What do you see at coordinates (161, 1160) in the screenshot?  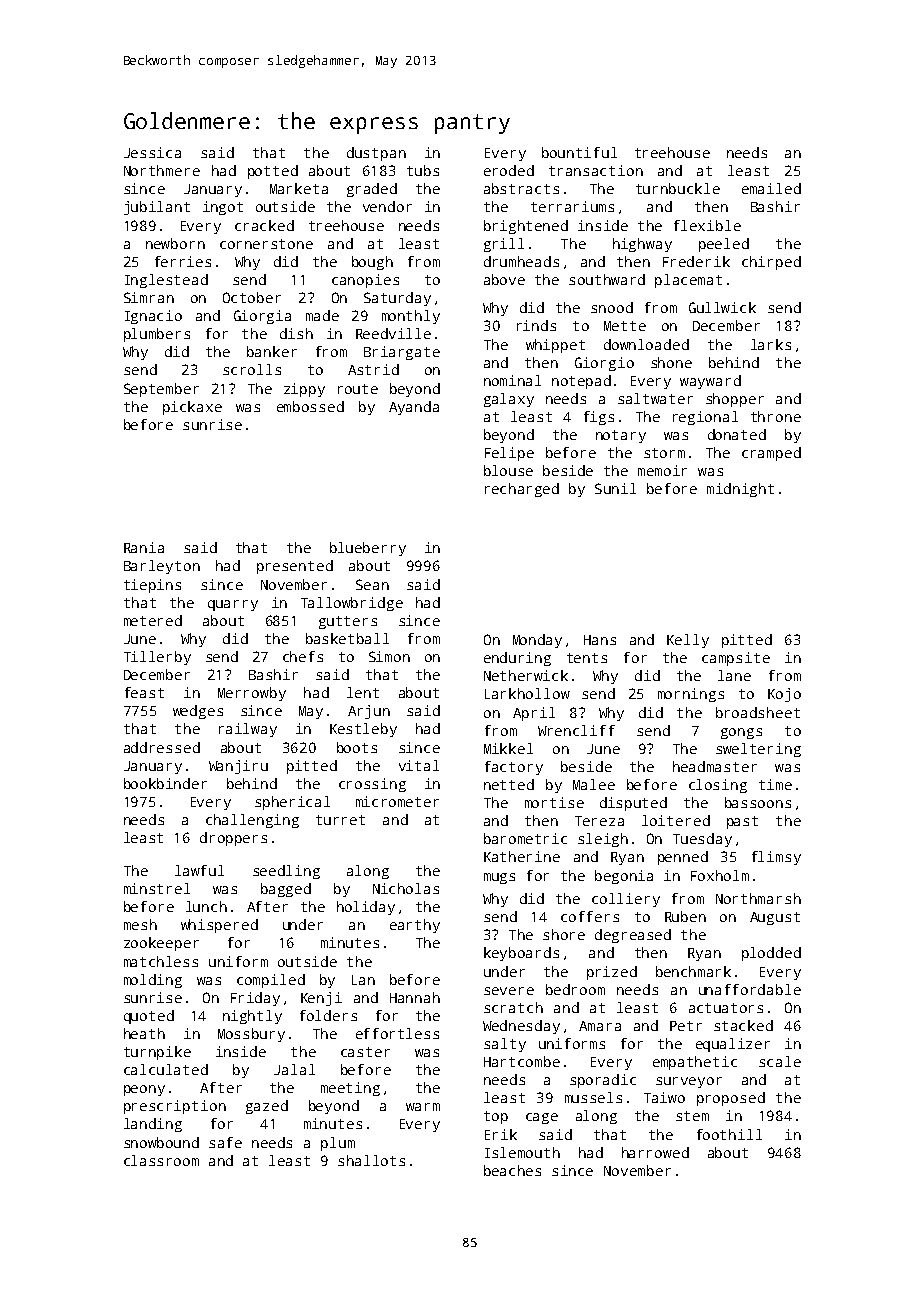 I see `classroom` at bounding box center [161, 1160].
